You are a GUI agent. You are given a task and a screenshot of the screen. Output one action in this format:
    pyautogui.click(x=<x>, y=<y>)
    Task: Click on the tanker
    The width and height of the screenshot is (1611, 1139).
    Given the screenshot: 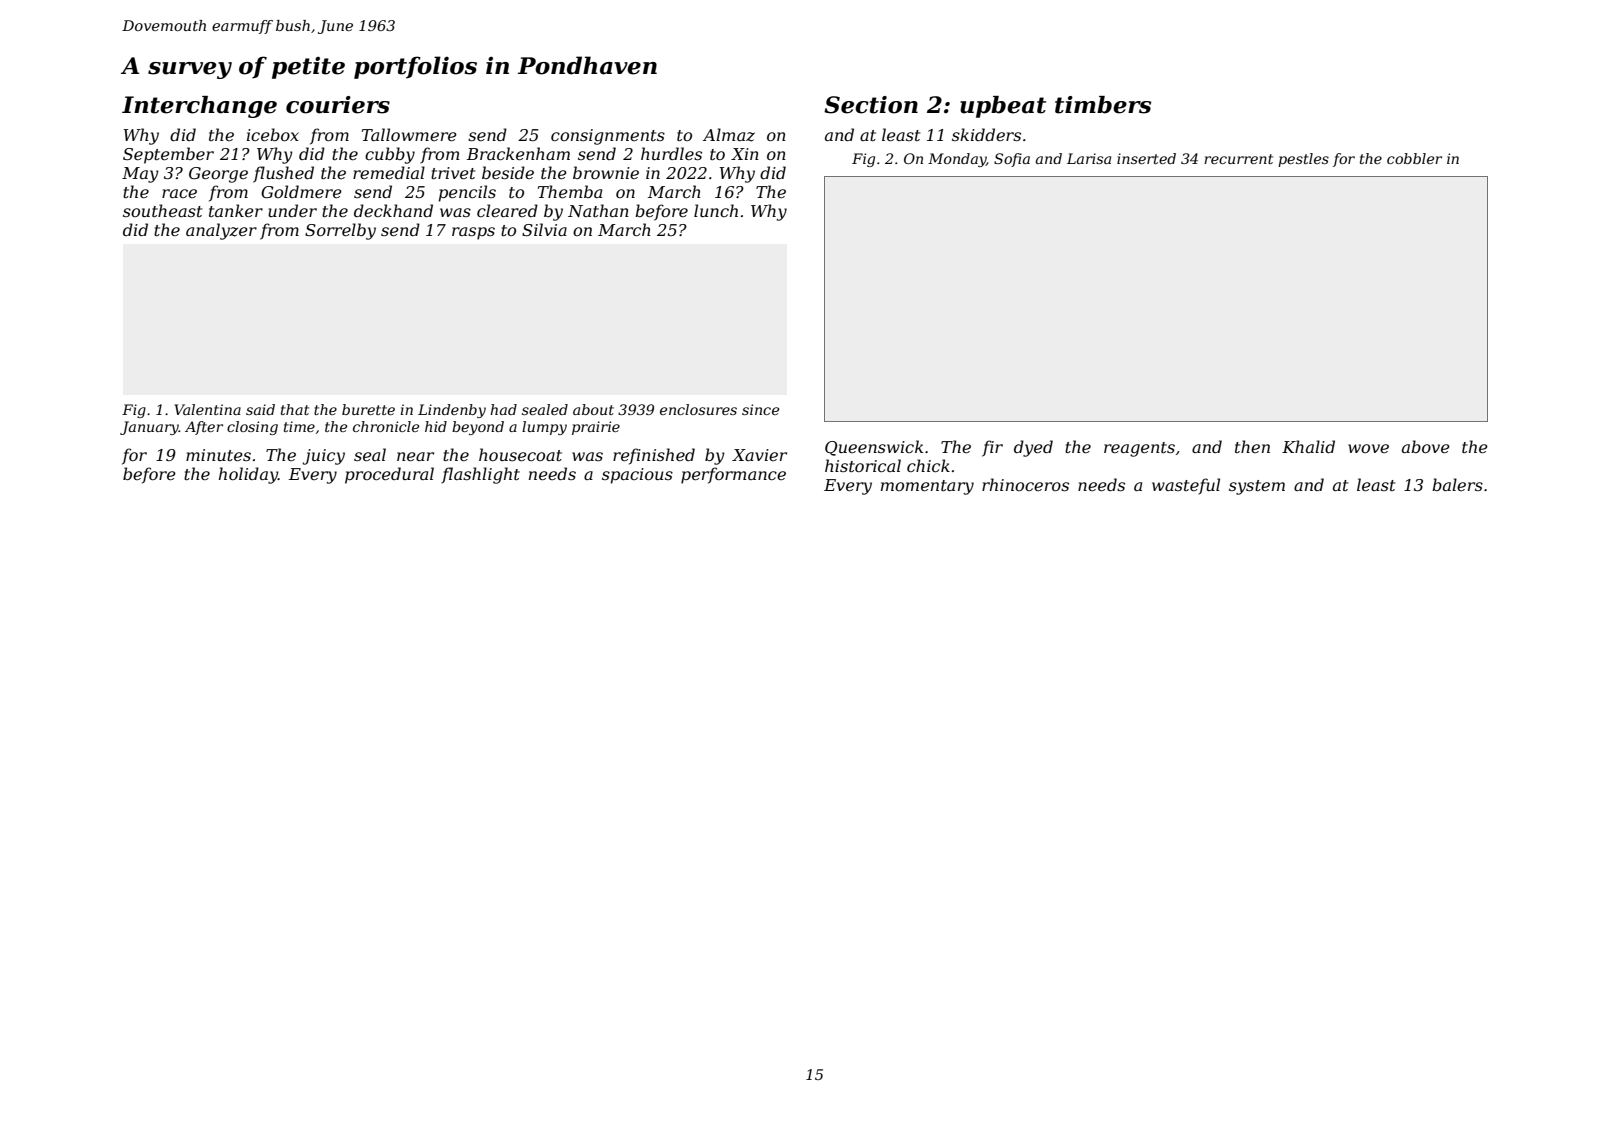 What is the action you would take?
    pyautogui.click(x=236, y=210)
